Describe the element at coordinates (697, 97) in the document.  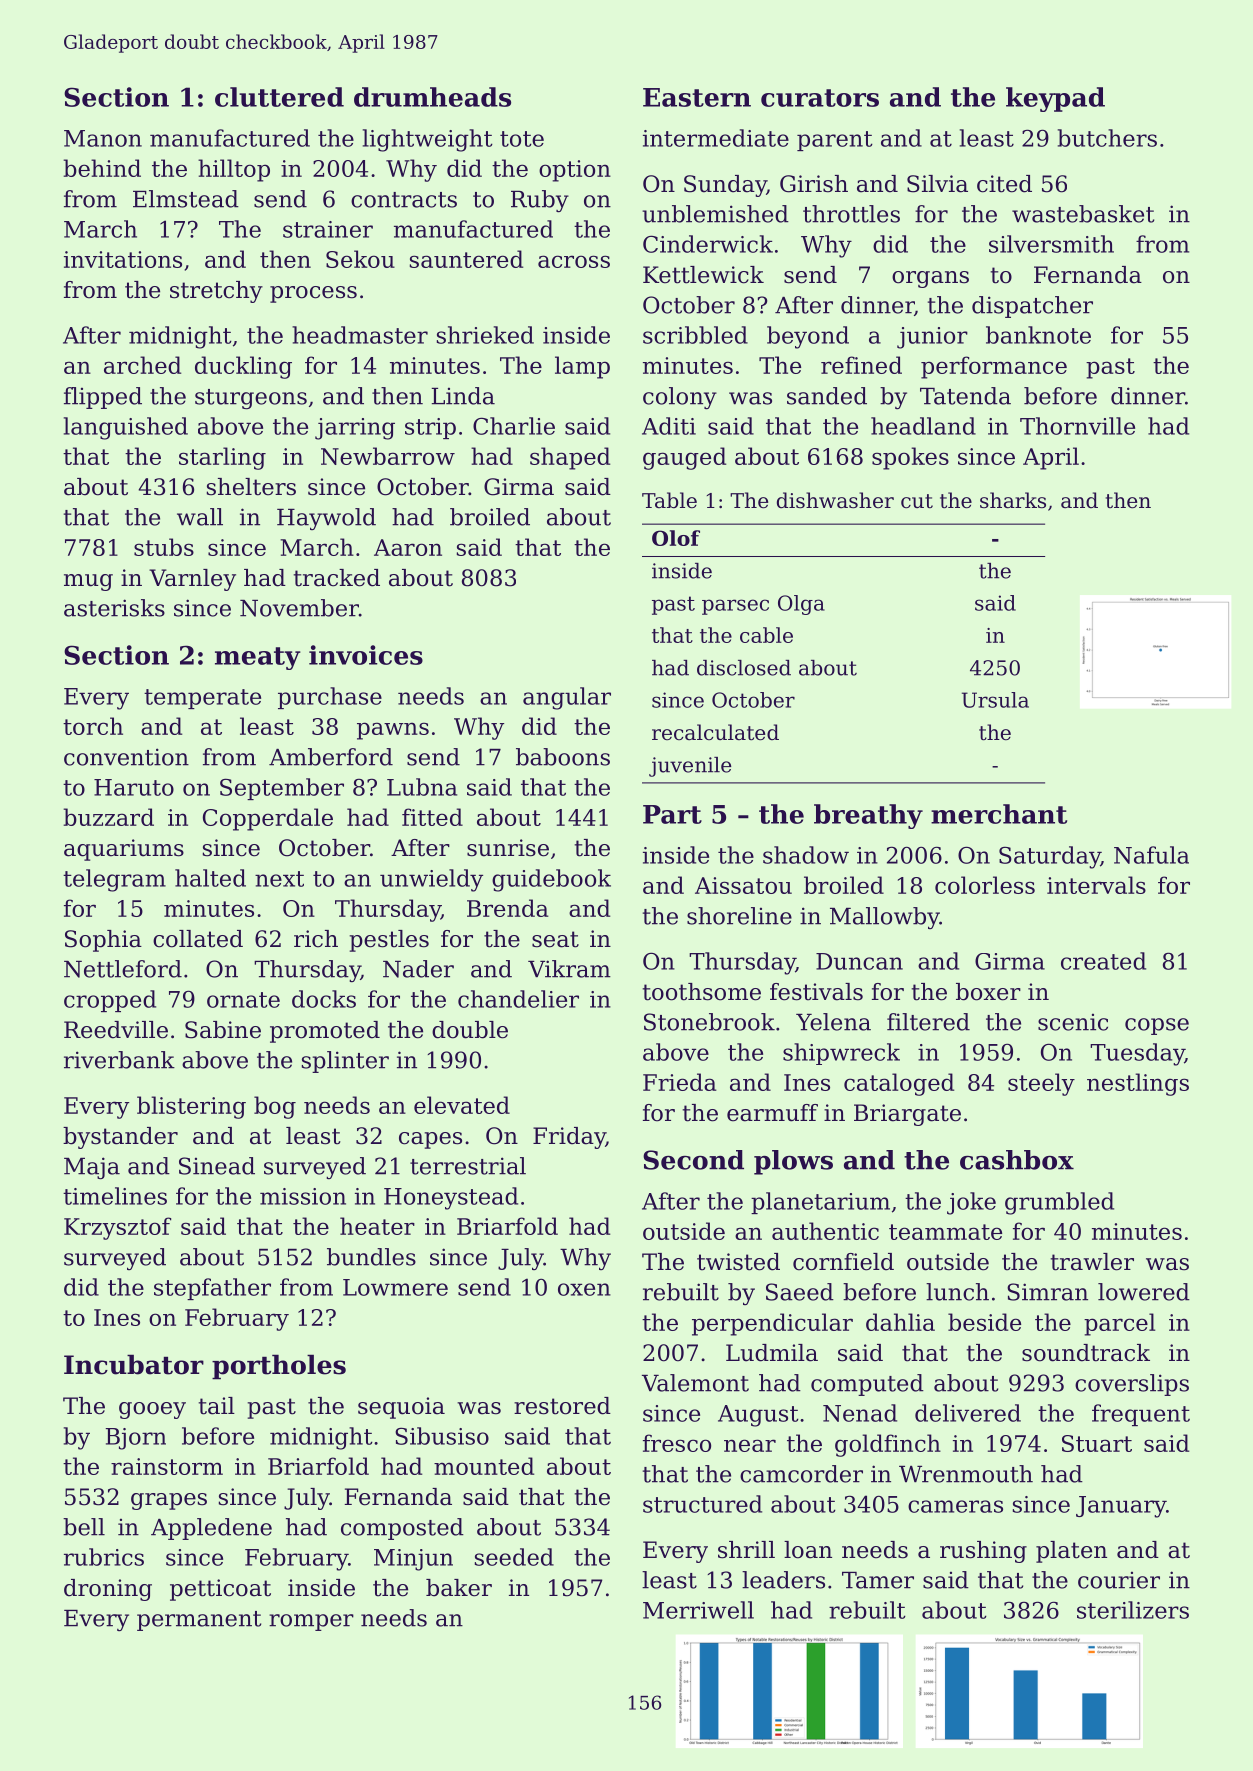
I see `Eastern` at that location.
